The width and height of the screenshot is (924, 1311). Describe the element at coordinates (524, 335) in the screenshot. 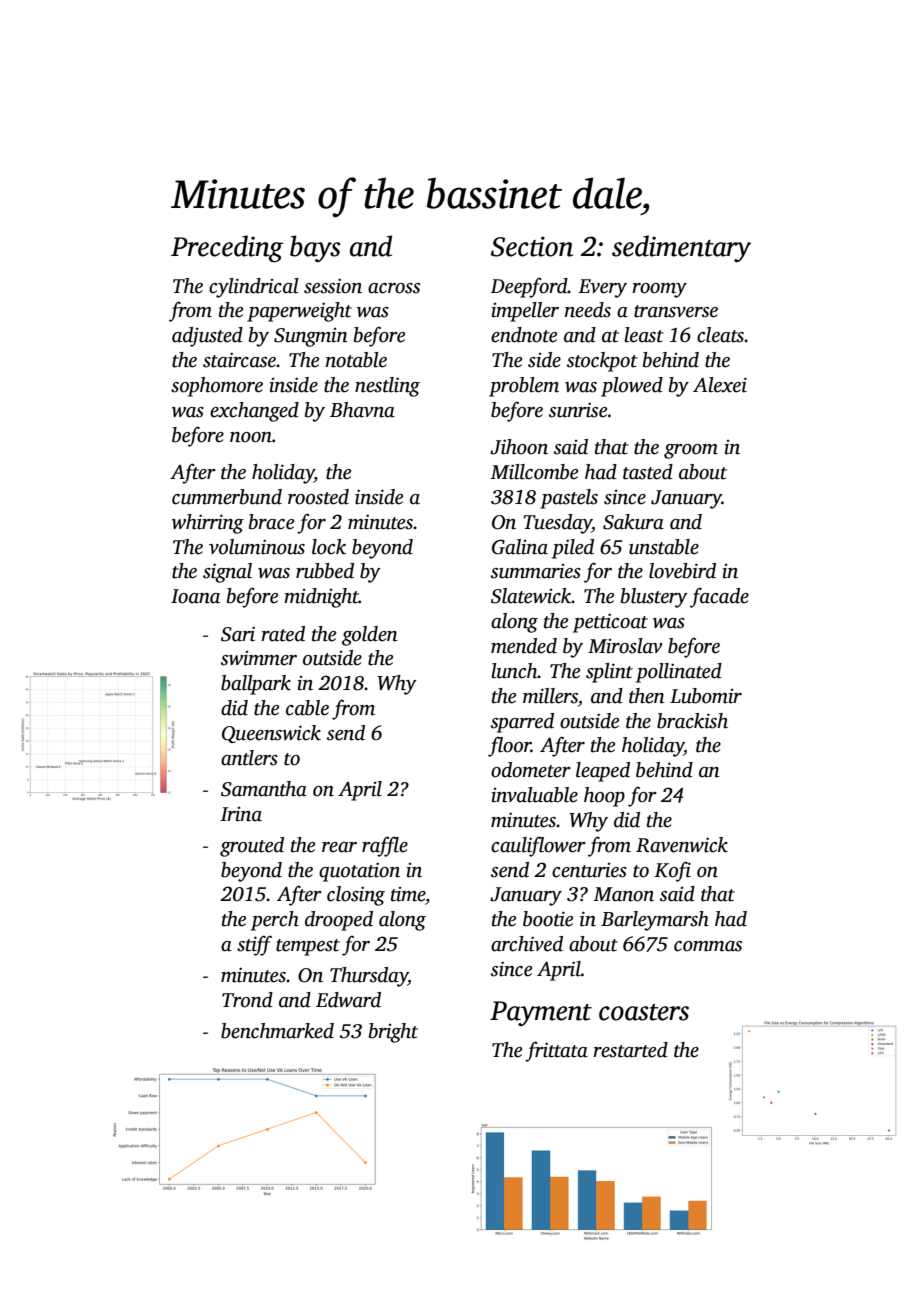

I see `endnote` at that location.
